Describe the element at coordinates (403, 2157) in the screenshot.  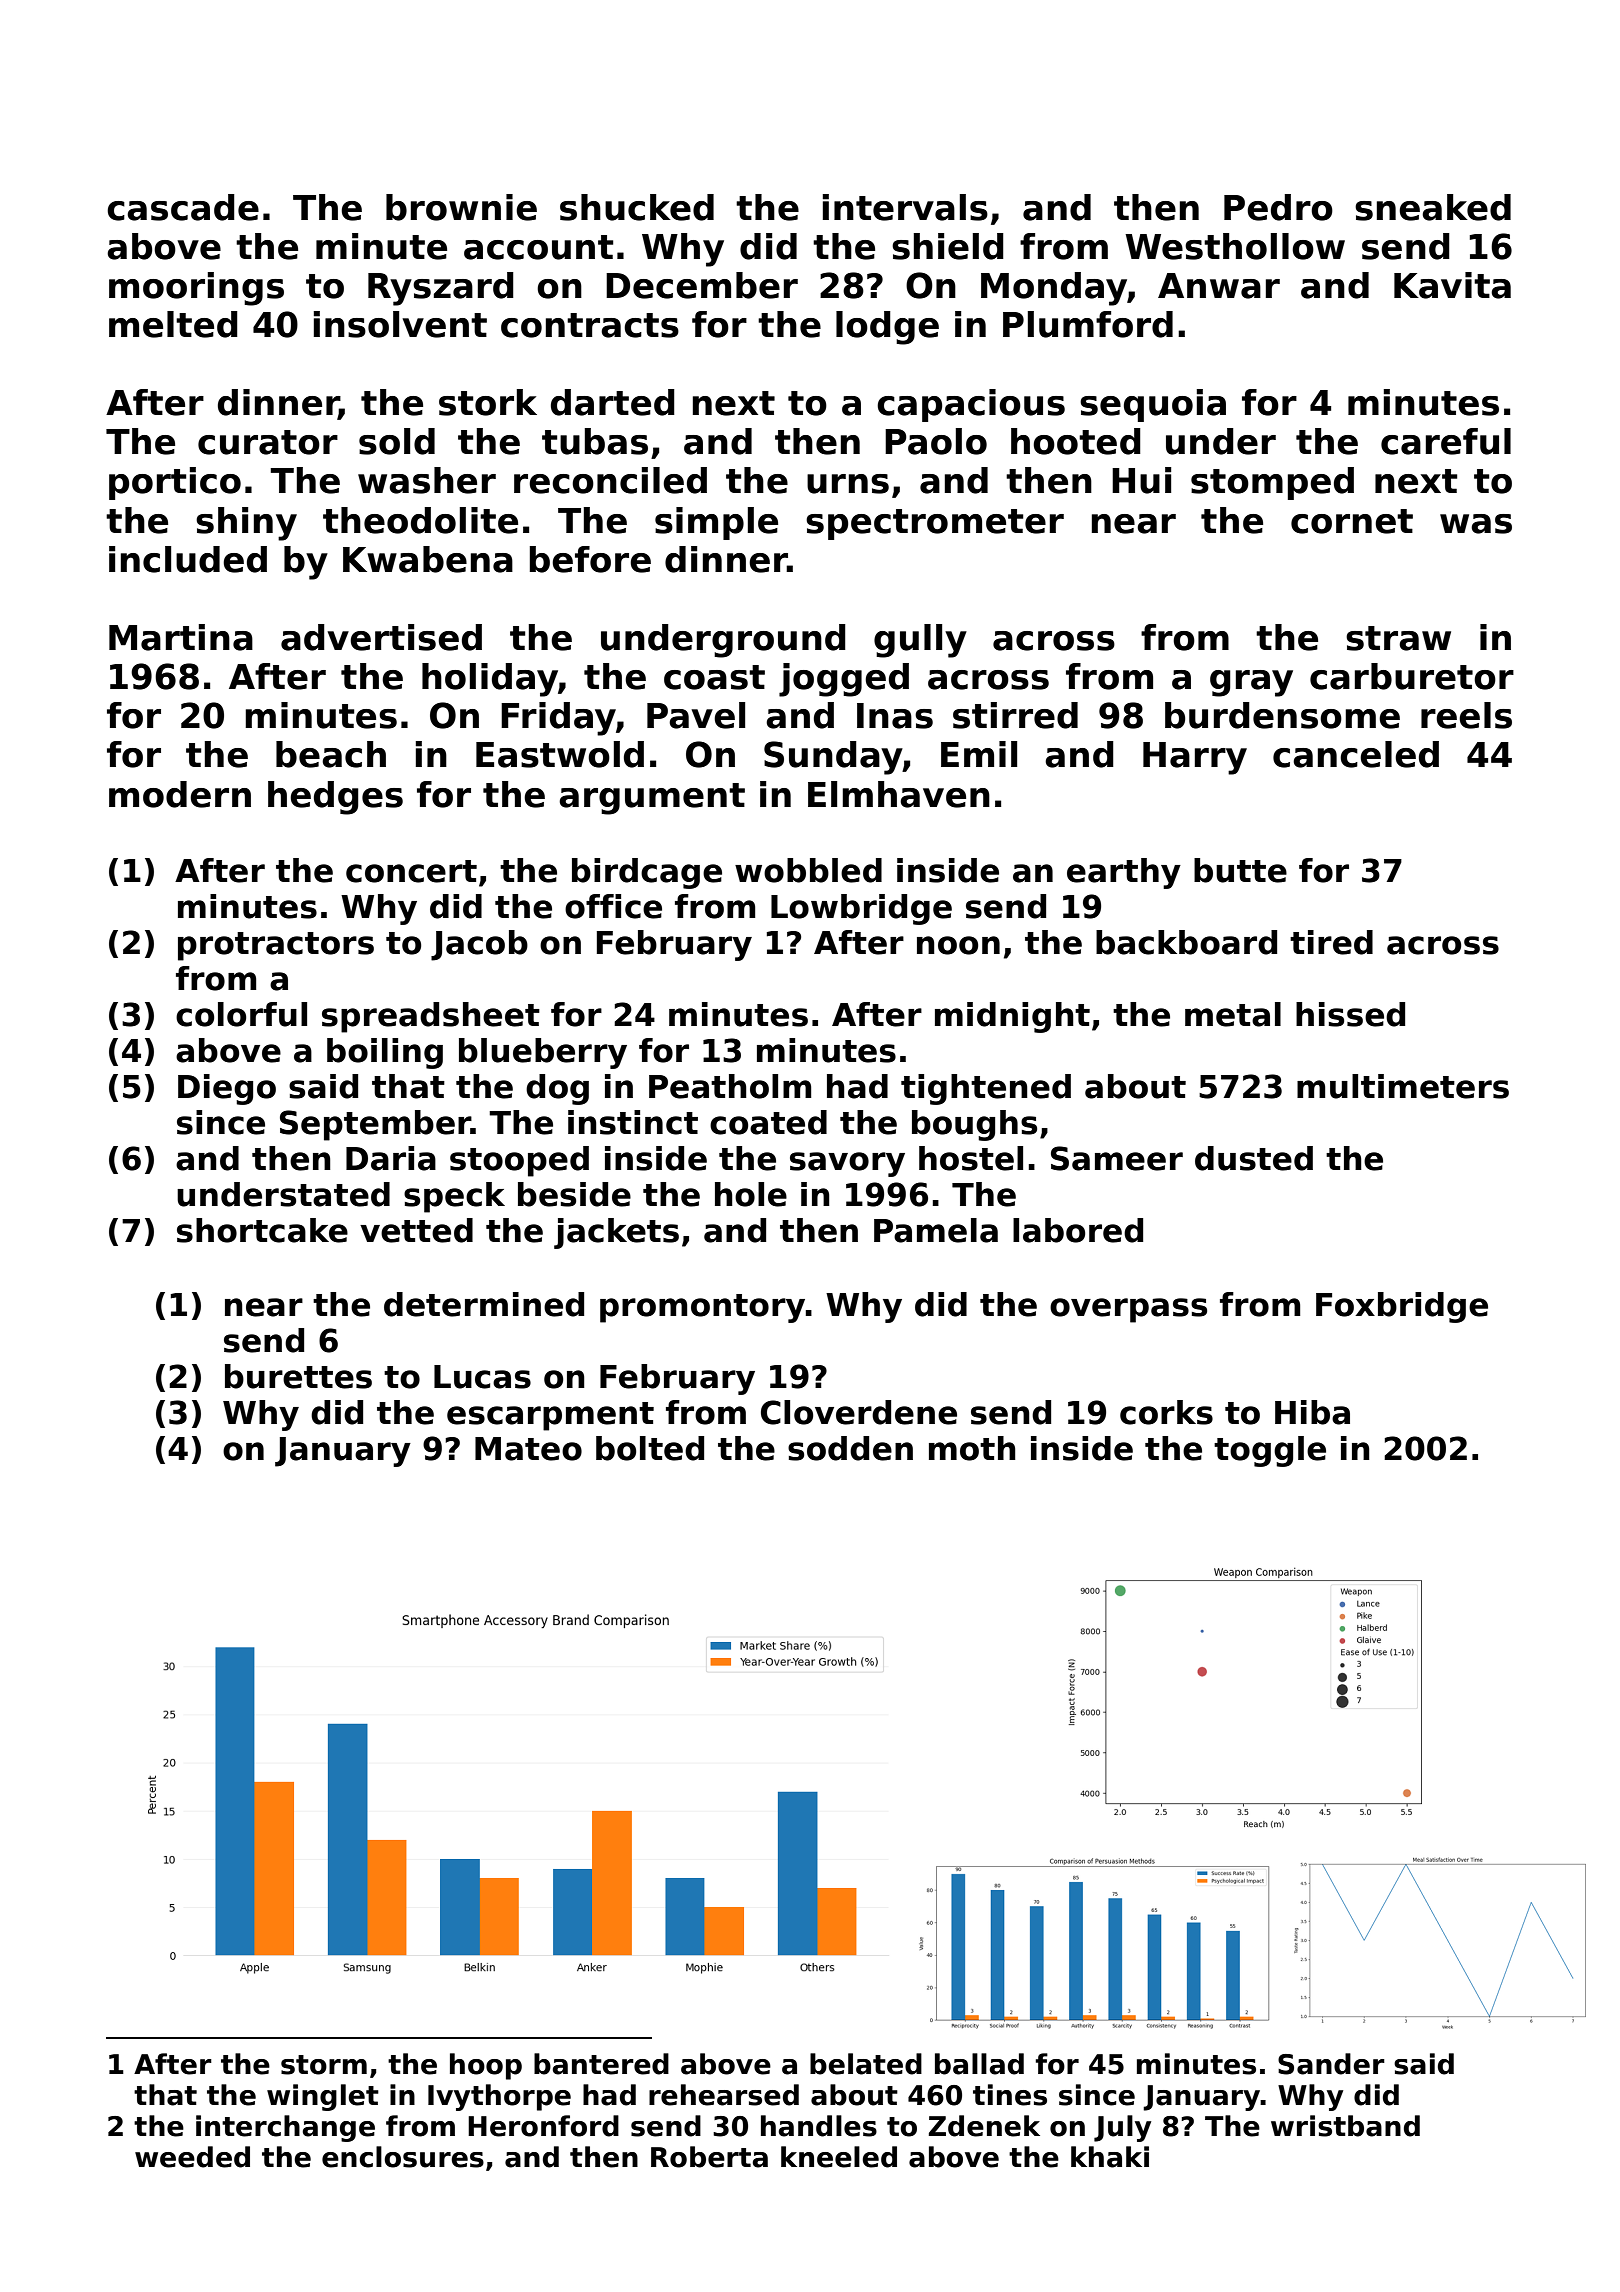
I see `enclosures` at that location.
